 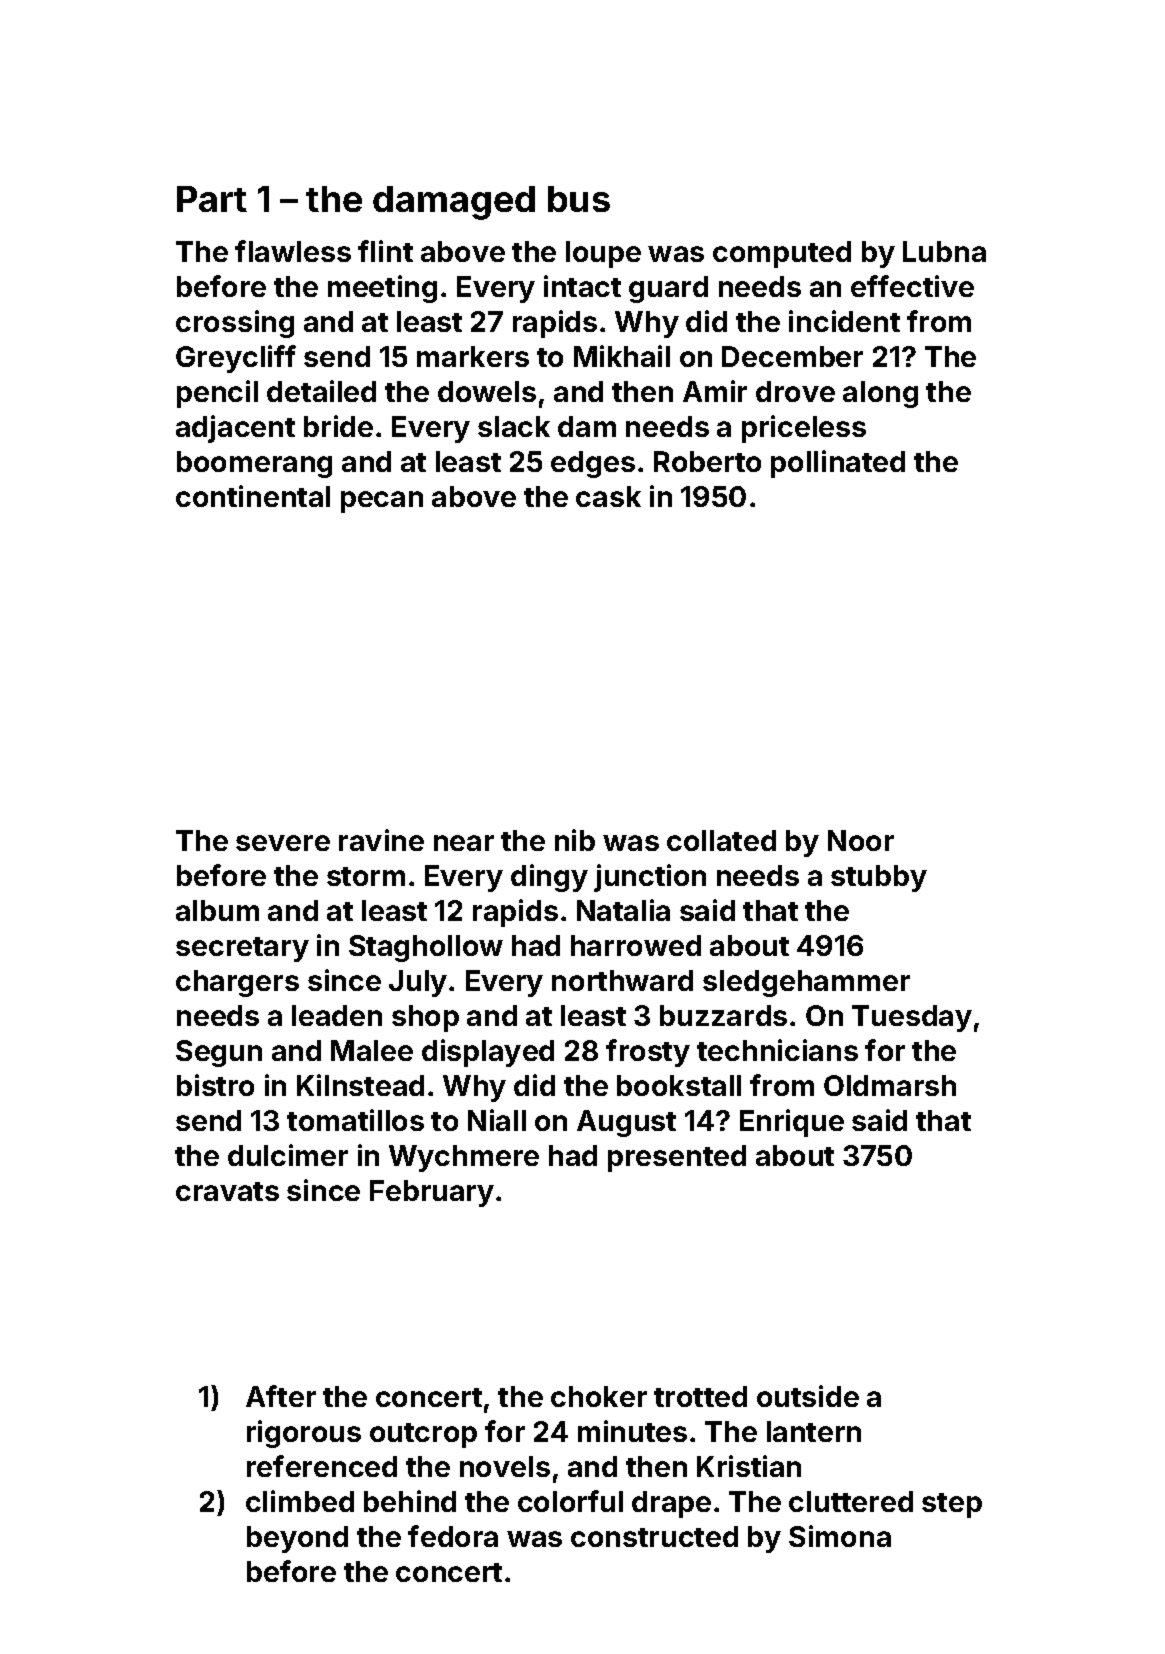 What do you see at coordinates (575, 840) in the page?
I see `nib` at bounding box center [575, 840].
